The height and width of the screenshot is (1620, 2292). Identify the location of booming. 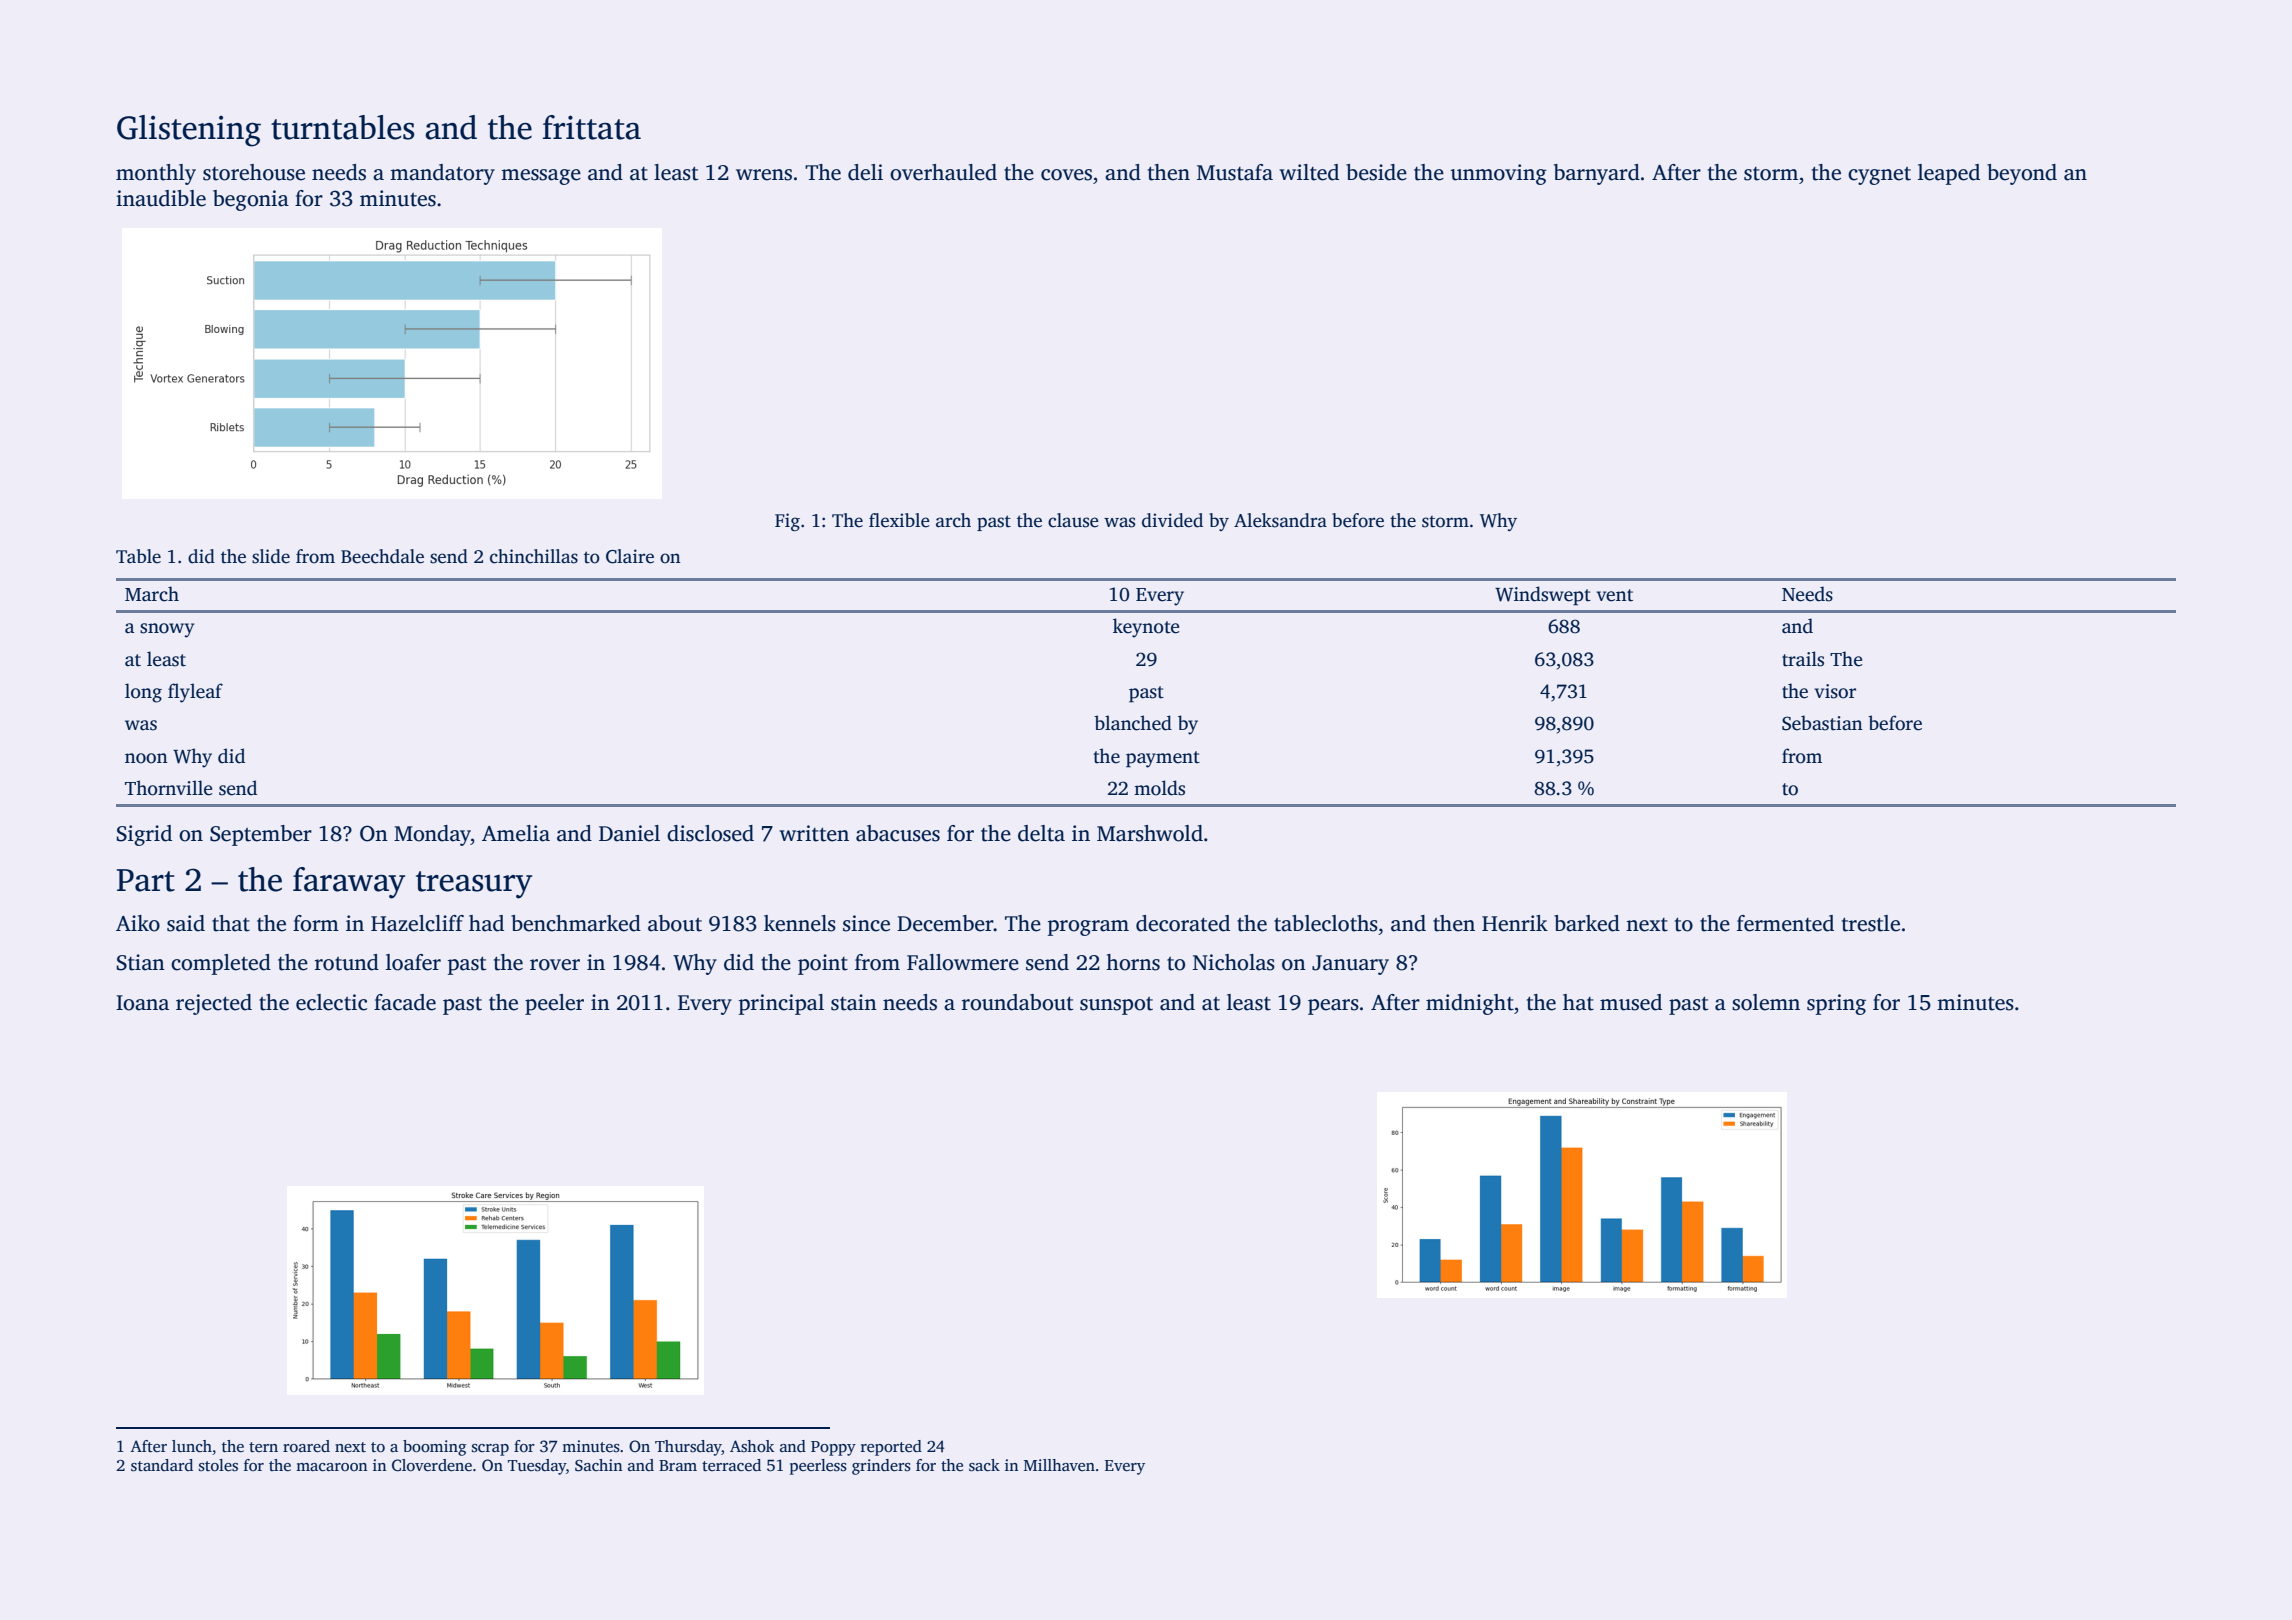
(434, 1448).
